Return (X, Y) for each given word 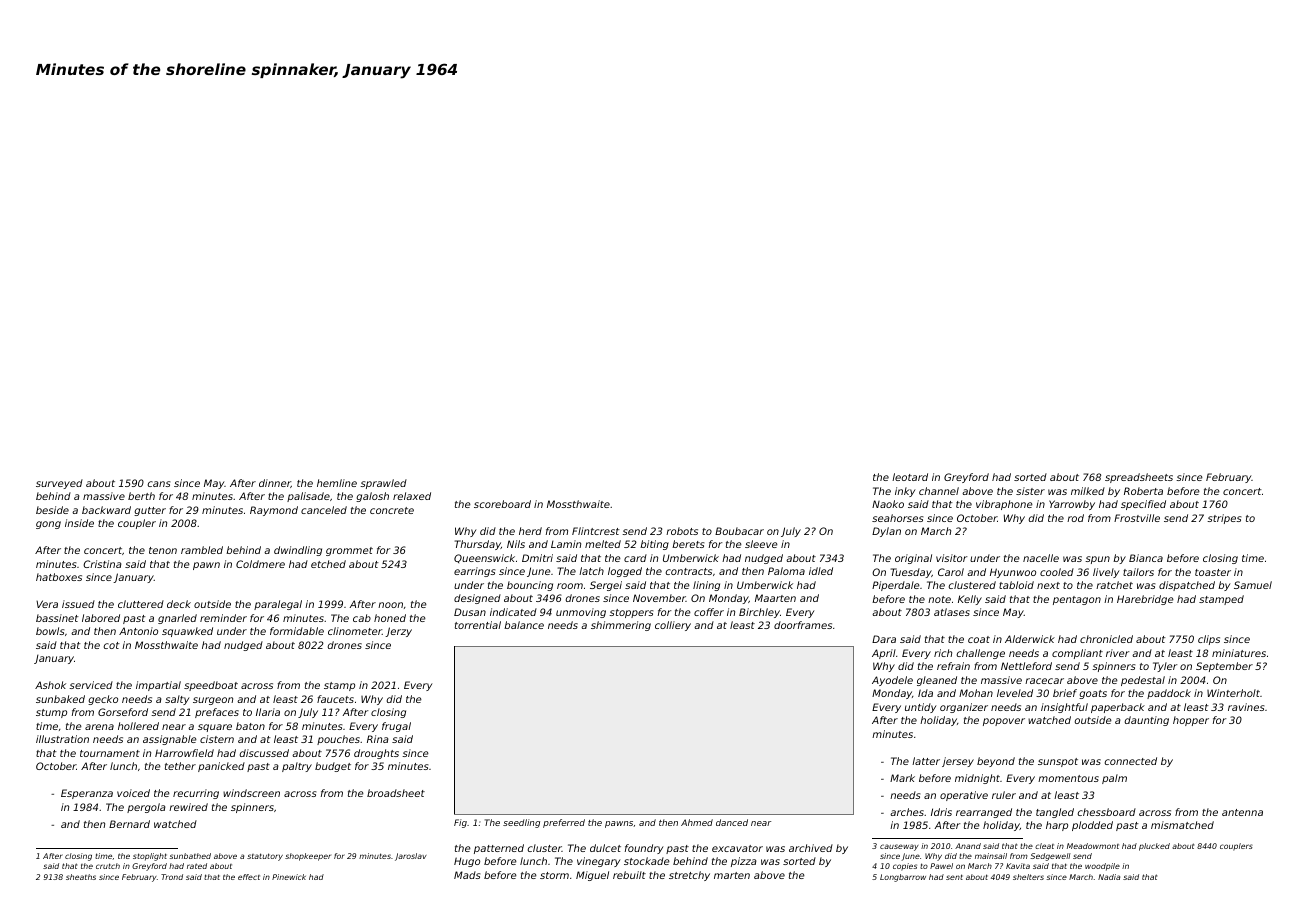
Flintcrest (596, 531)
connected (1131, 761)
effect (249, 877)
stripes (1224, 519)
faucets (335, 699)
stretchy (689, 876)
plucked (1154, 847)
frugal (396, 727)
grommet (349, 551)
